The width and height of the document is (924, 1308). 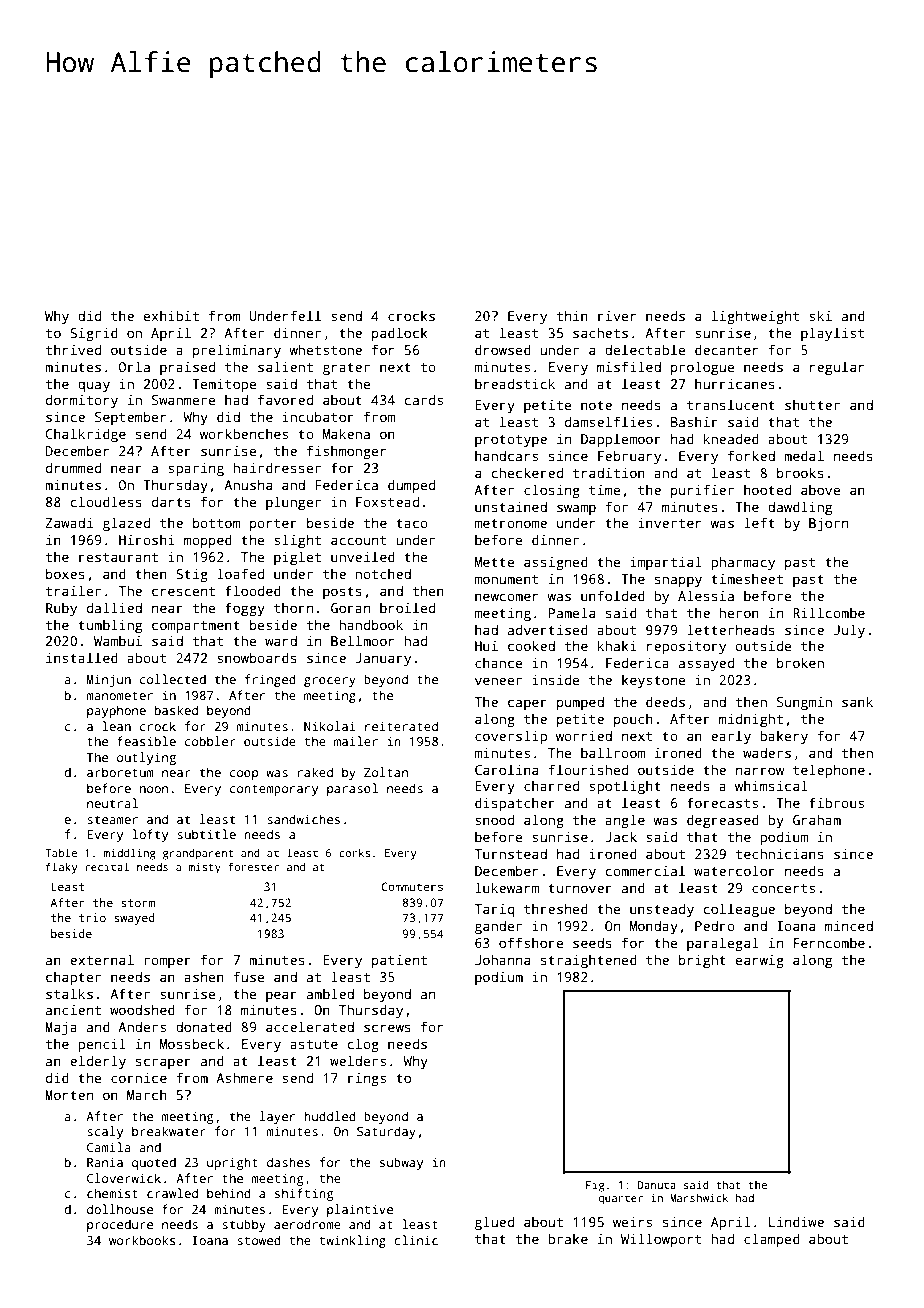 What do you see at coordinates (820, 315) in the document?
I see `ski` at bounding box center [820, 315].
